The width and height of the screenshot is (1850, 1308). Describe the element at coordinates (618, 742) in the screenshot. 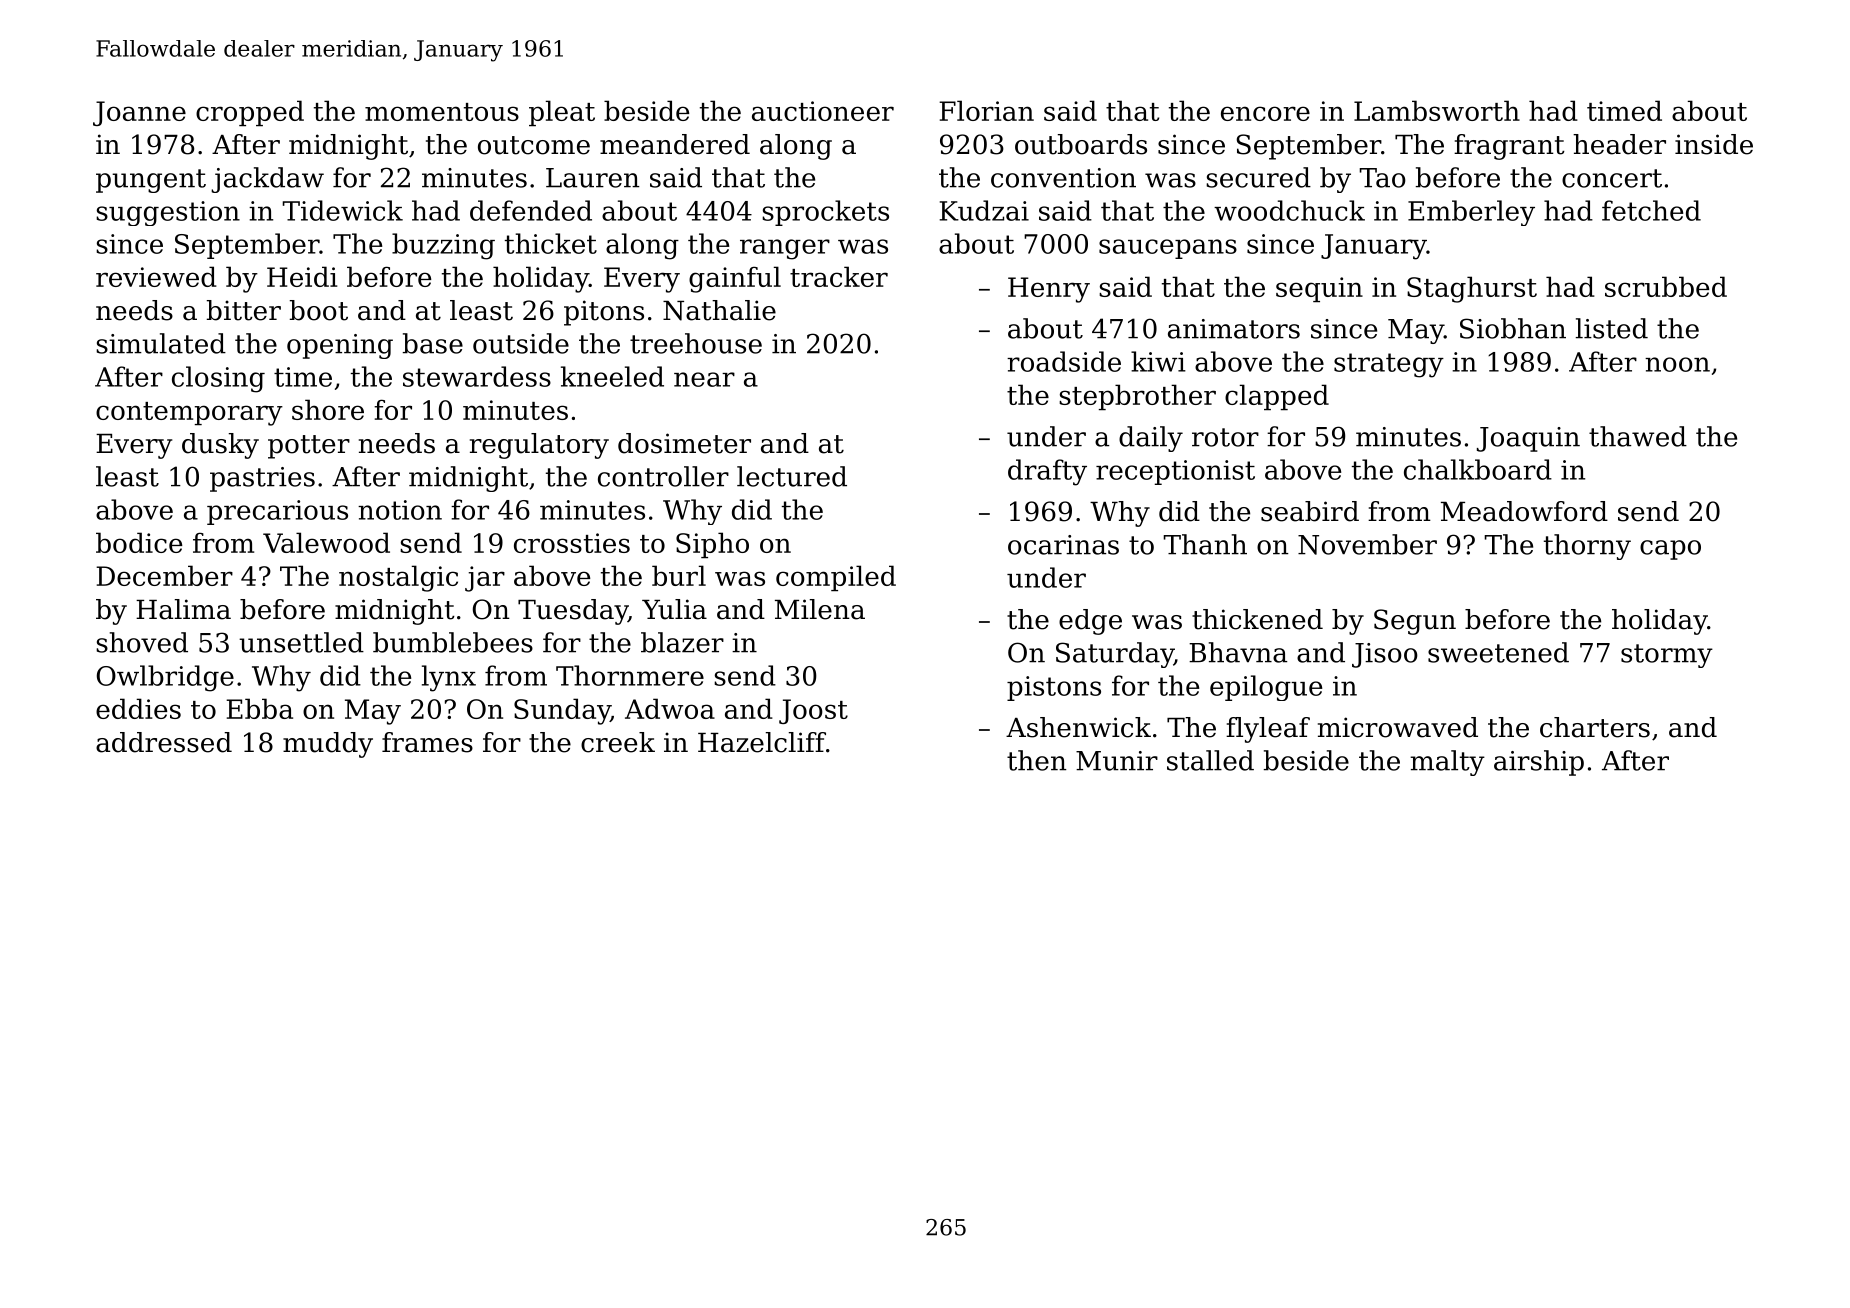

I see `creek` at that location.
